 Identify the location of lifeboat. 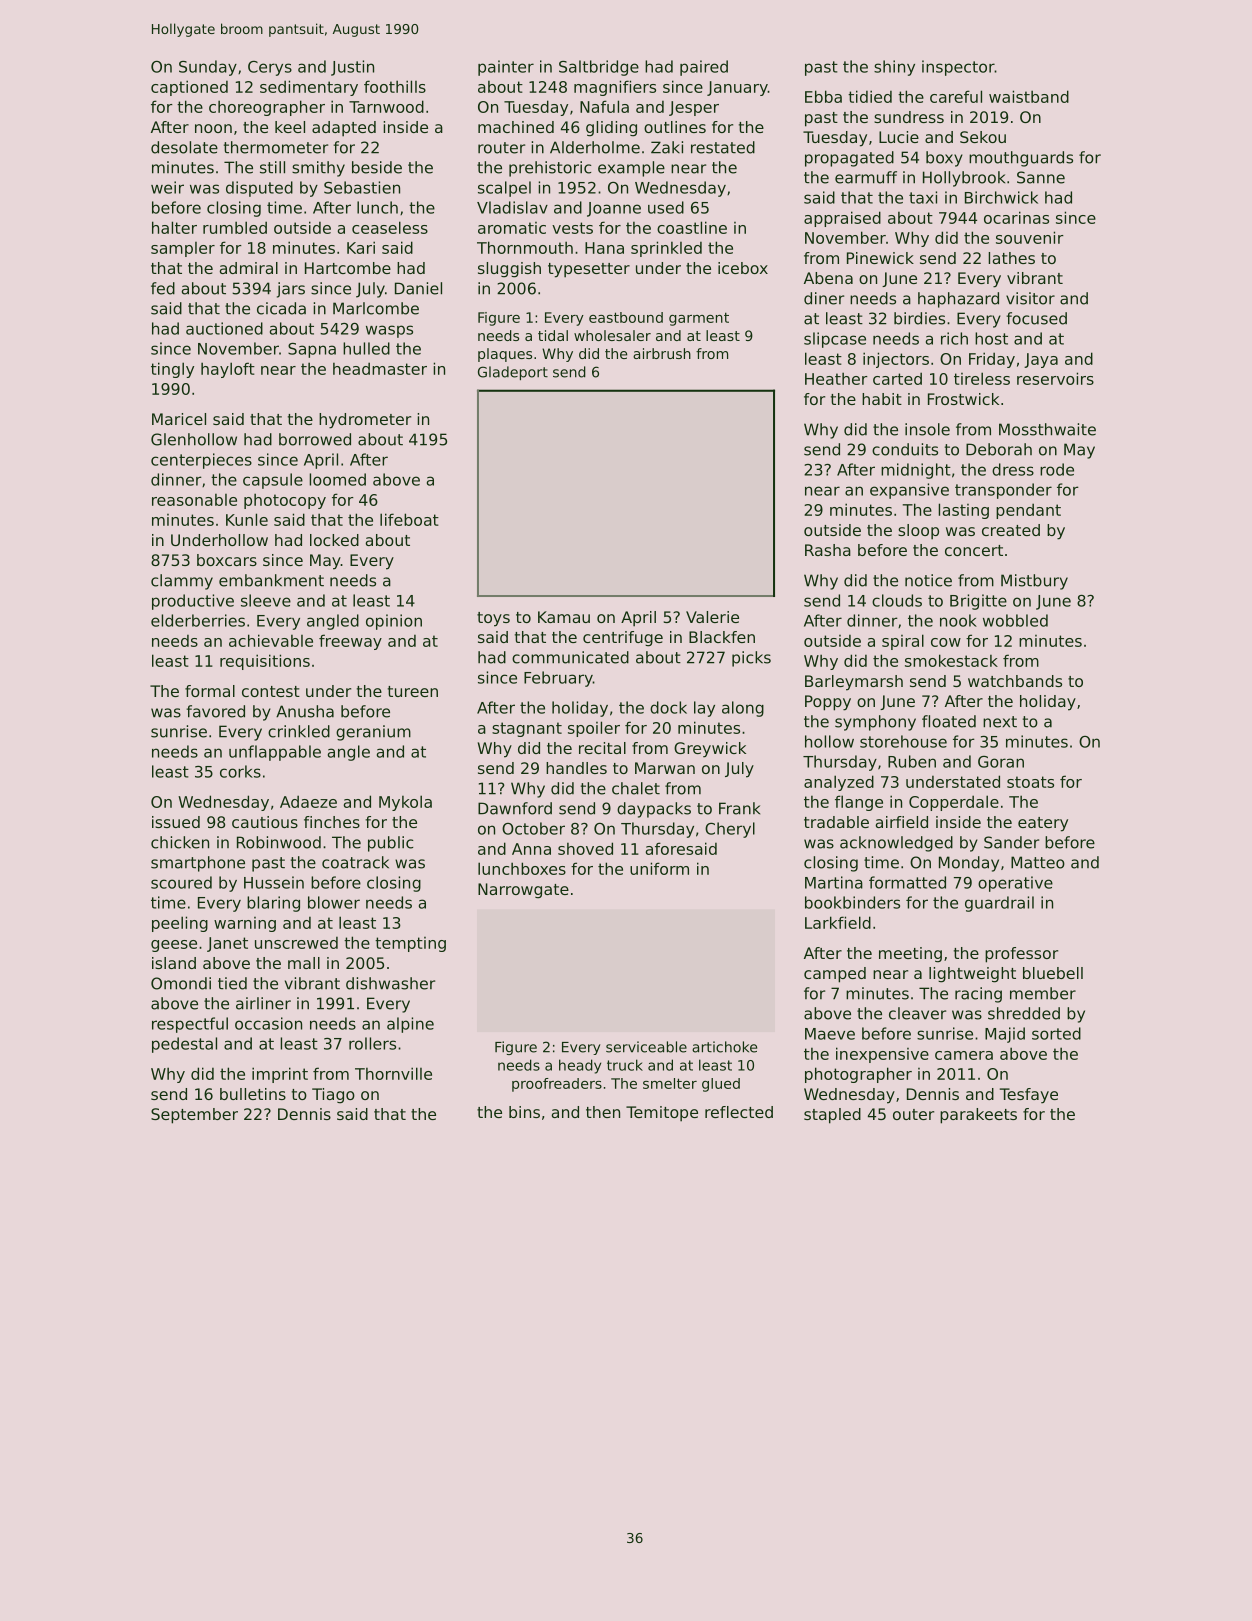
(409, 519).
